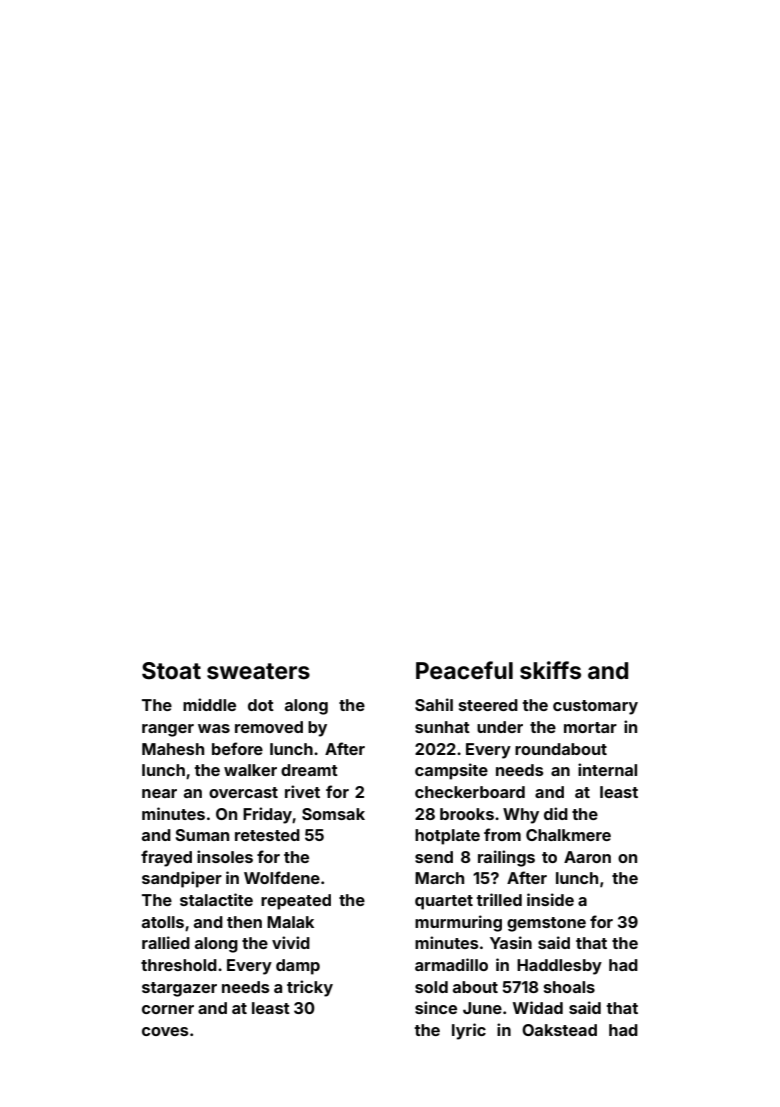 This screenshot has height=1107, width=780. What do you see at coordinates (500, 727) in the screenshot?
I see `under` at bounding box center [500, 727].
